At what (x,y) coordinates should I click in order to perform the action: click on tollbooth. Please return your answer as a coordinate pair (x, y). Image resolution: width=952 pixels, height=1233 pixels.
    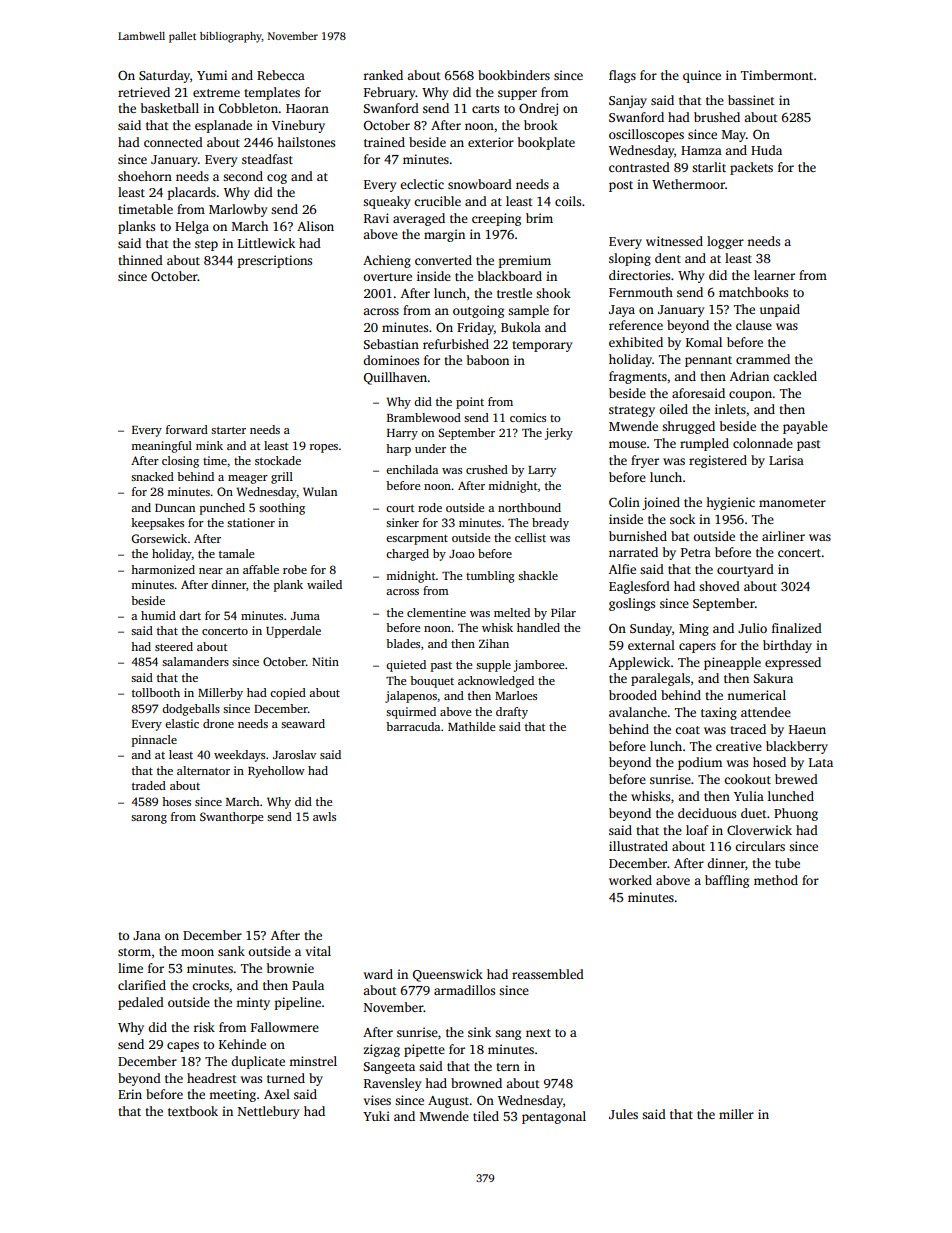
    Looking at the image, I should click on (156, 692).
